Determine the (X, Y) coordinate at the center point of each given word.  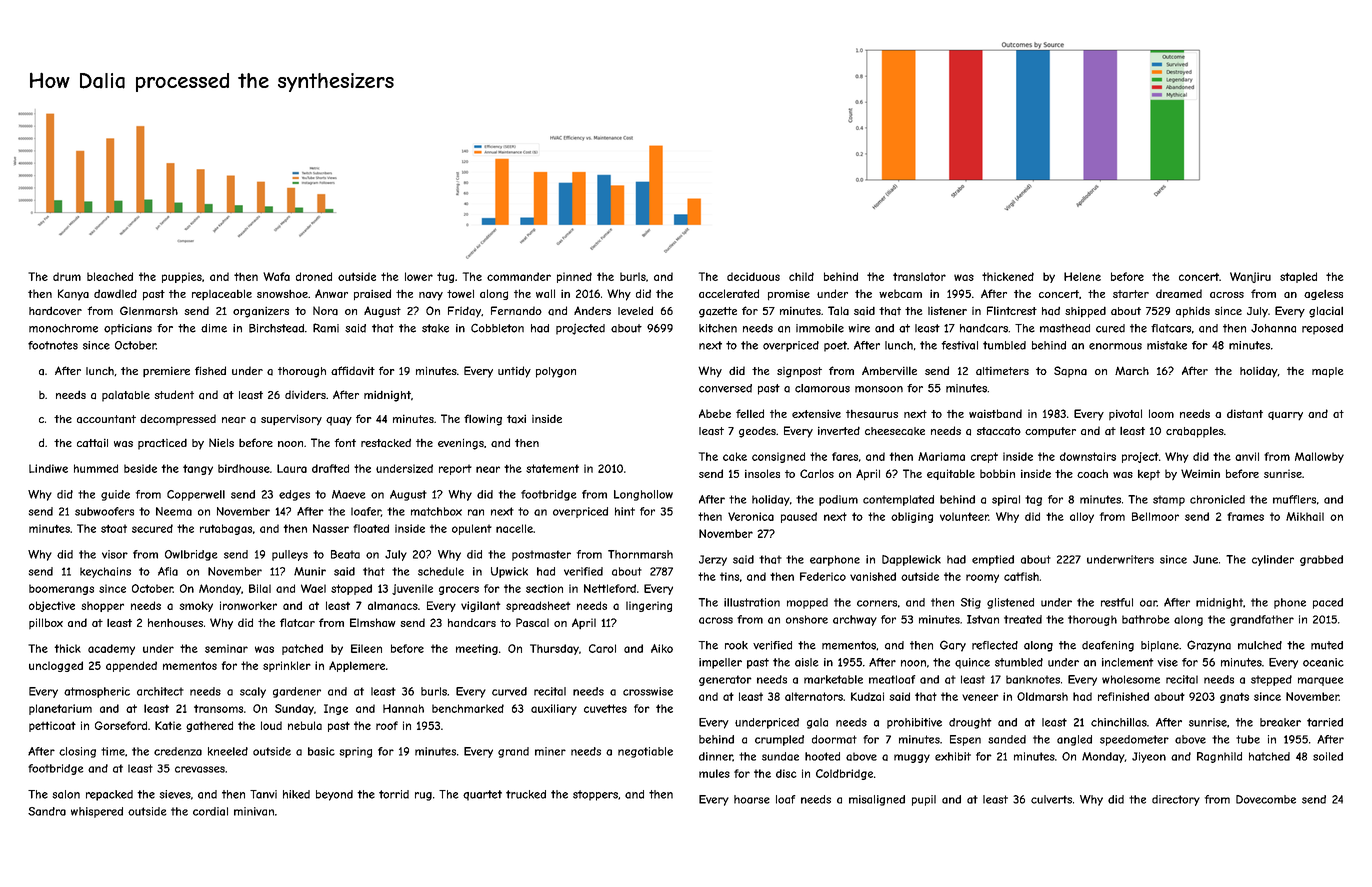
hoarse (752, 799)
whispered (97, 812)
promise (789, 294)
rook (736, 645)
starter (1131, 294)
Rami (326, 328)
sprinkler (287, 666)
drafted (330, 468)
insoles (762, 473)
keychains (105, 572)
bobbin (997, 473)
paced (1328, 603)
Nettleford (610, 588)
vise (1167, 662)
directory (1176, 800)
